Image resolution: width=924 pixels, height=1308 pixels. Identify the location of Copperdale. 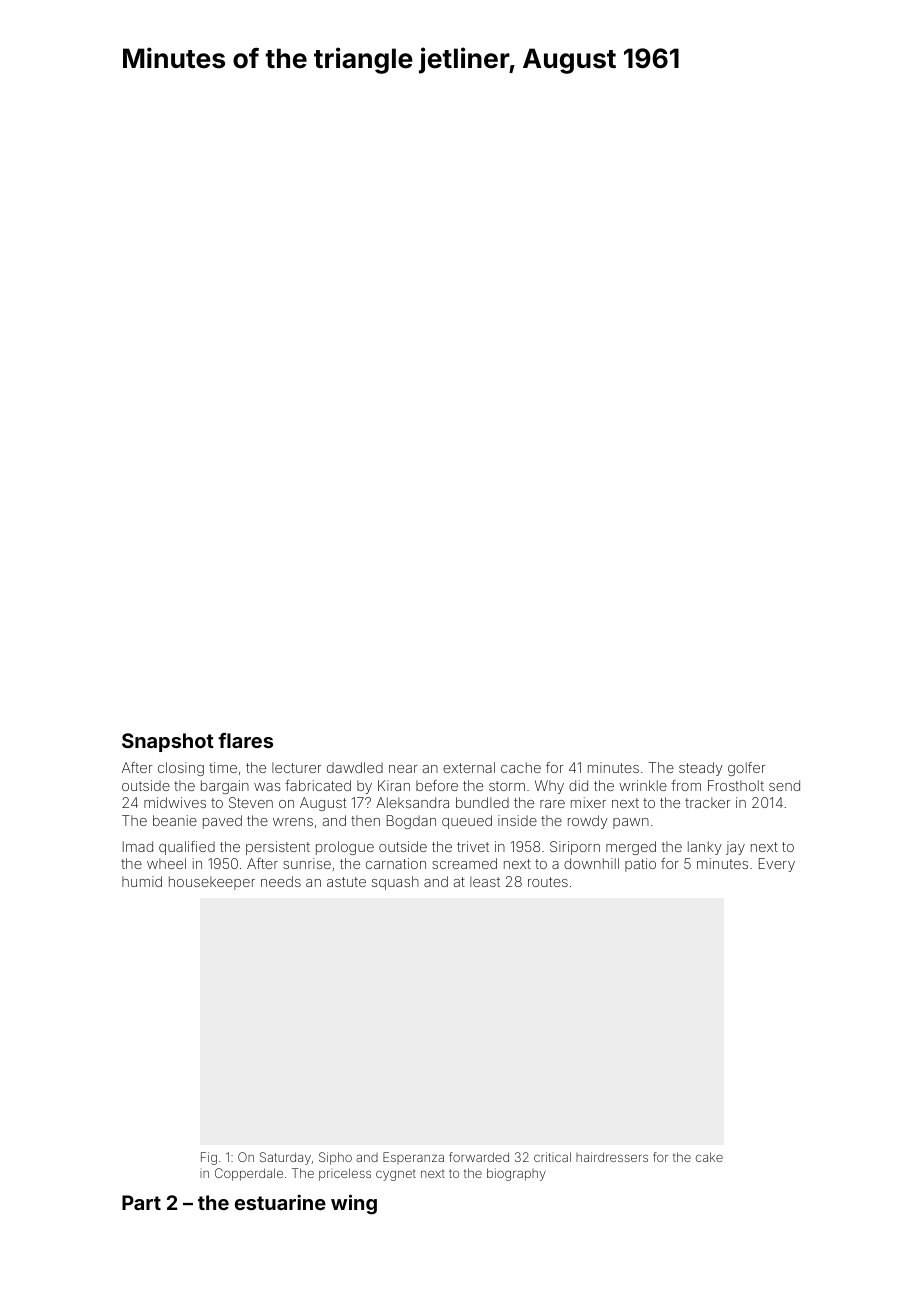
(249, 1174).
